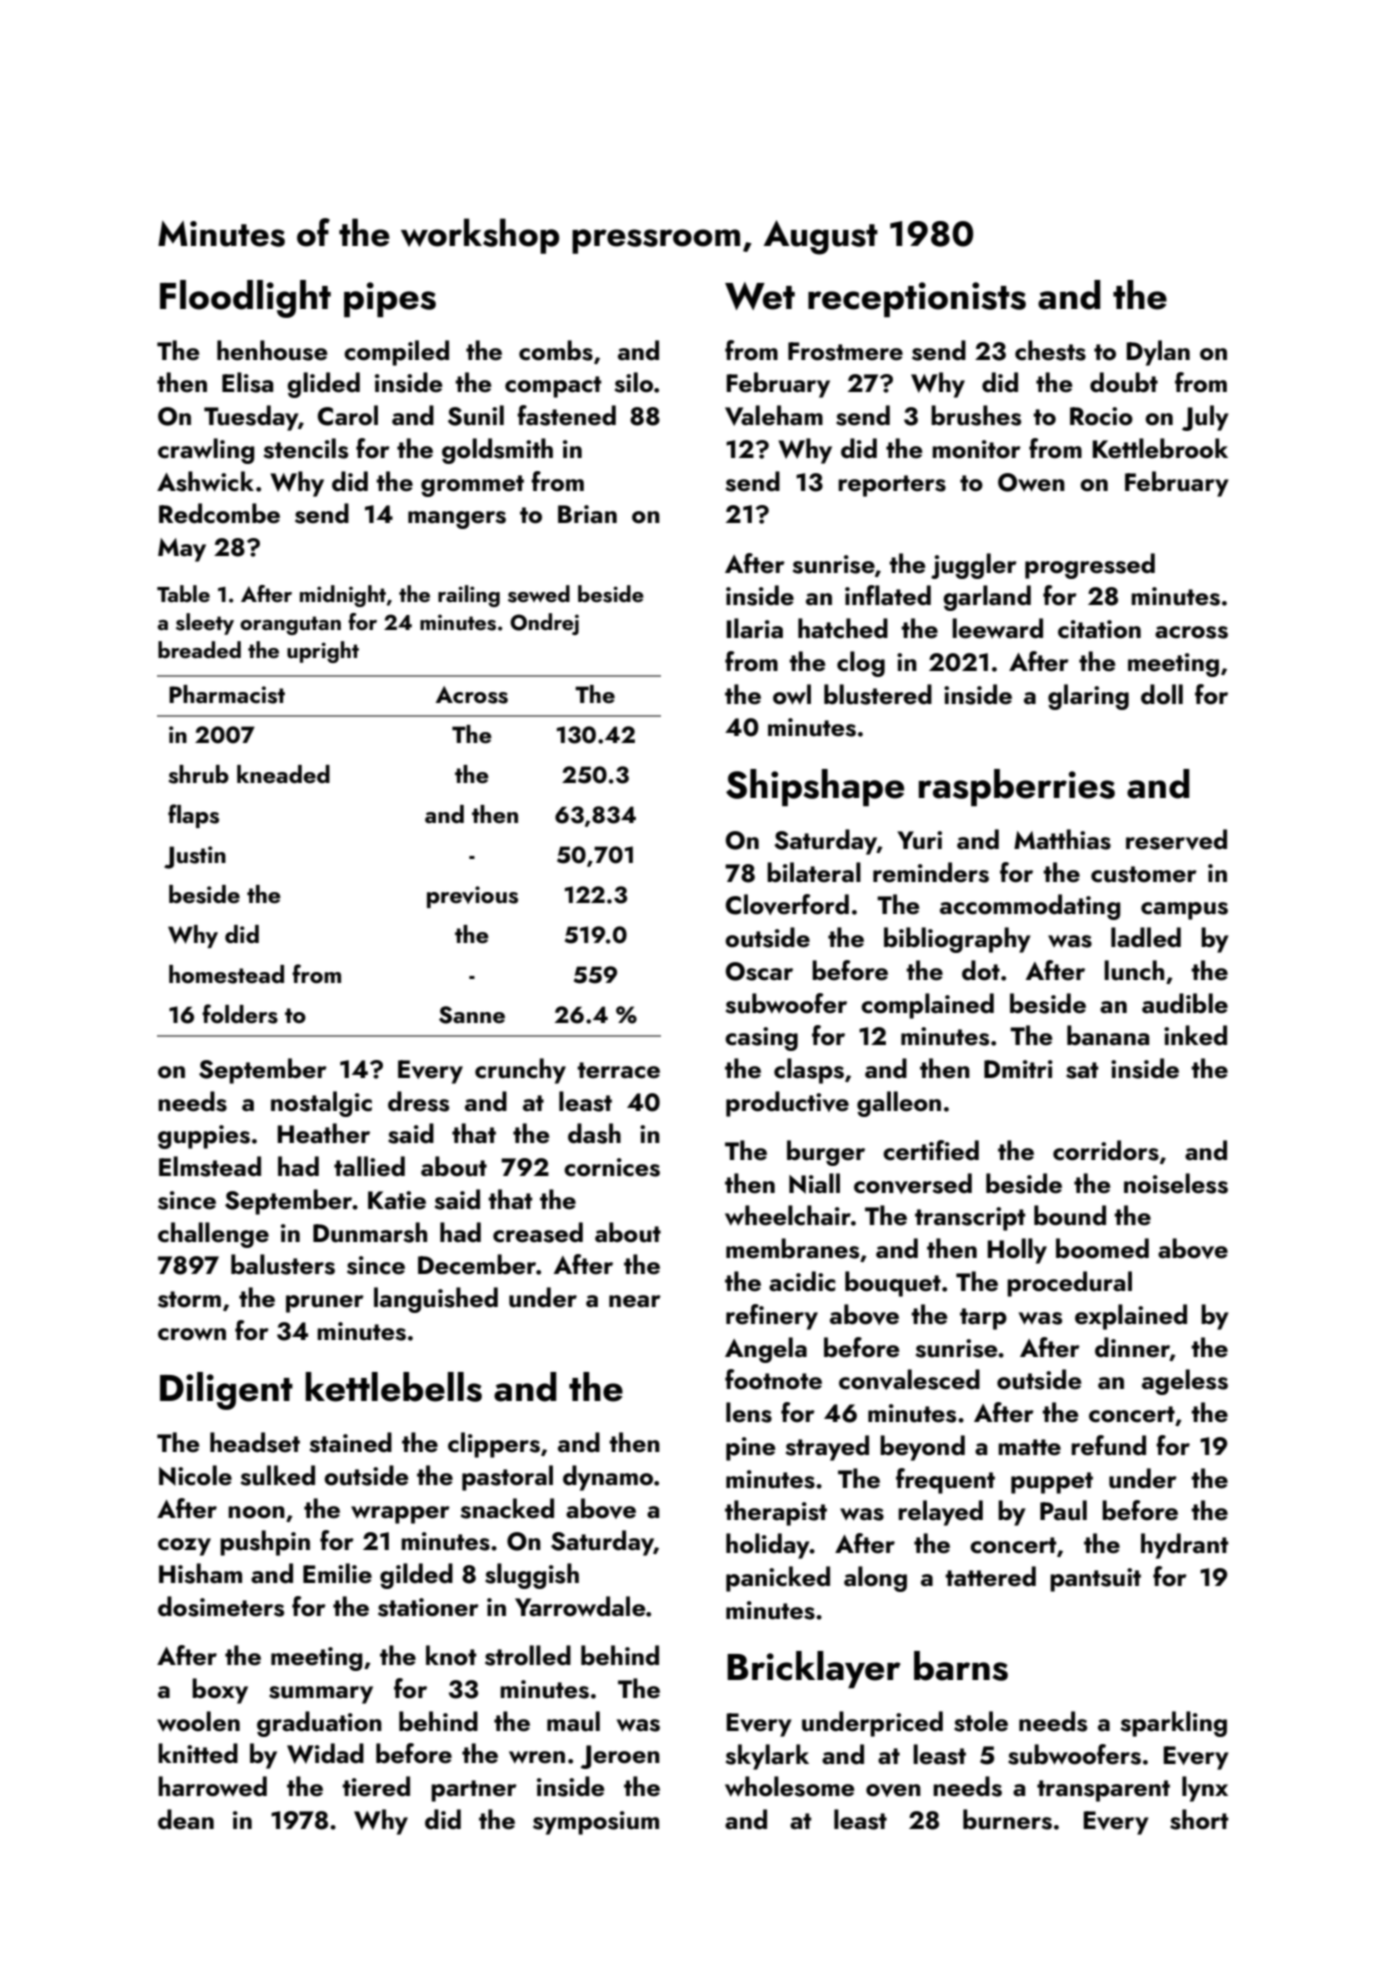 Image resolution: width=1386 pixels, height=1969 pixels. What do you see at coordinates (931, 1150) in the screenshot?
I see `certified` at bounding box center [931, 1150].
